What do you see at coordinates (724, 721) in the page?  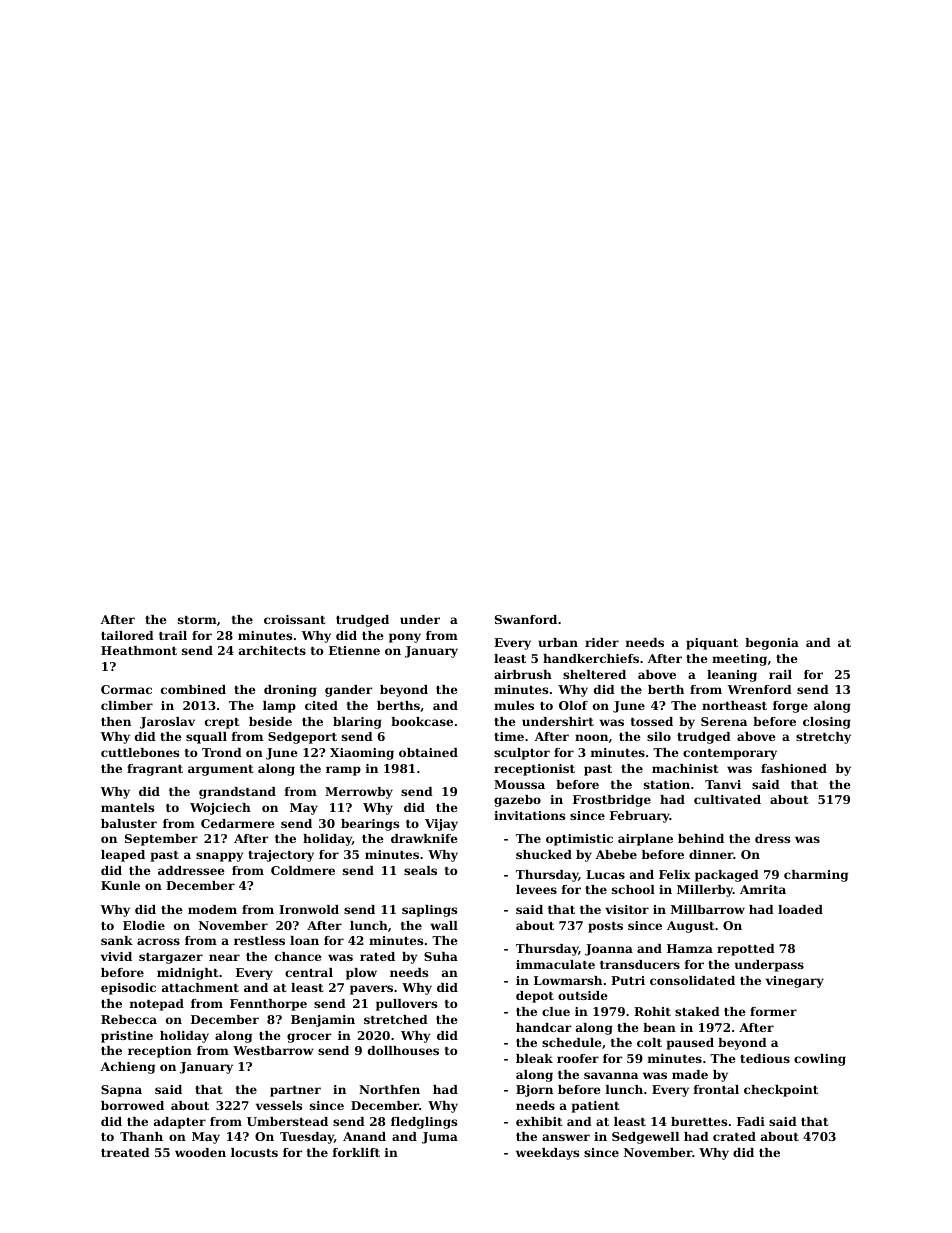 I see `Serena` at bounding box center [724, 721].
